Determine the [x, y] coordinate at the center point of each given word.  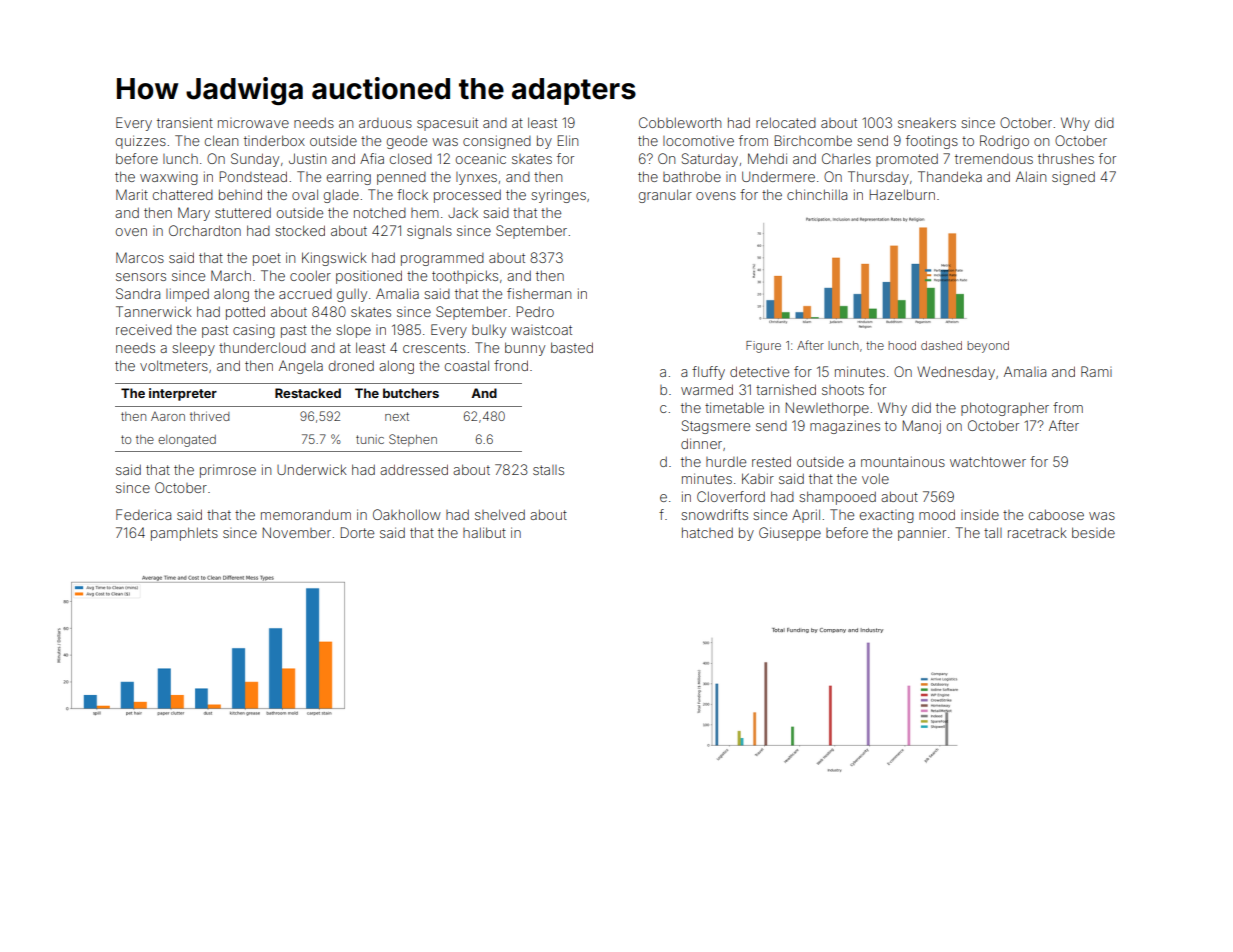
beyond [988, 347]
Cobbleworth [680, 122]
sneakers [927, 122]
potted [245, 313]
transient [185, 122]
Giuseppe [790, 534]
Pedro [535, 311]
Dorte [357, 532]
